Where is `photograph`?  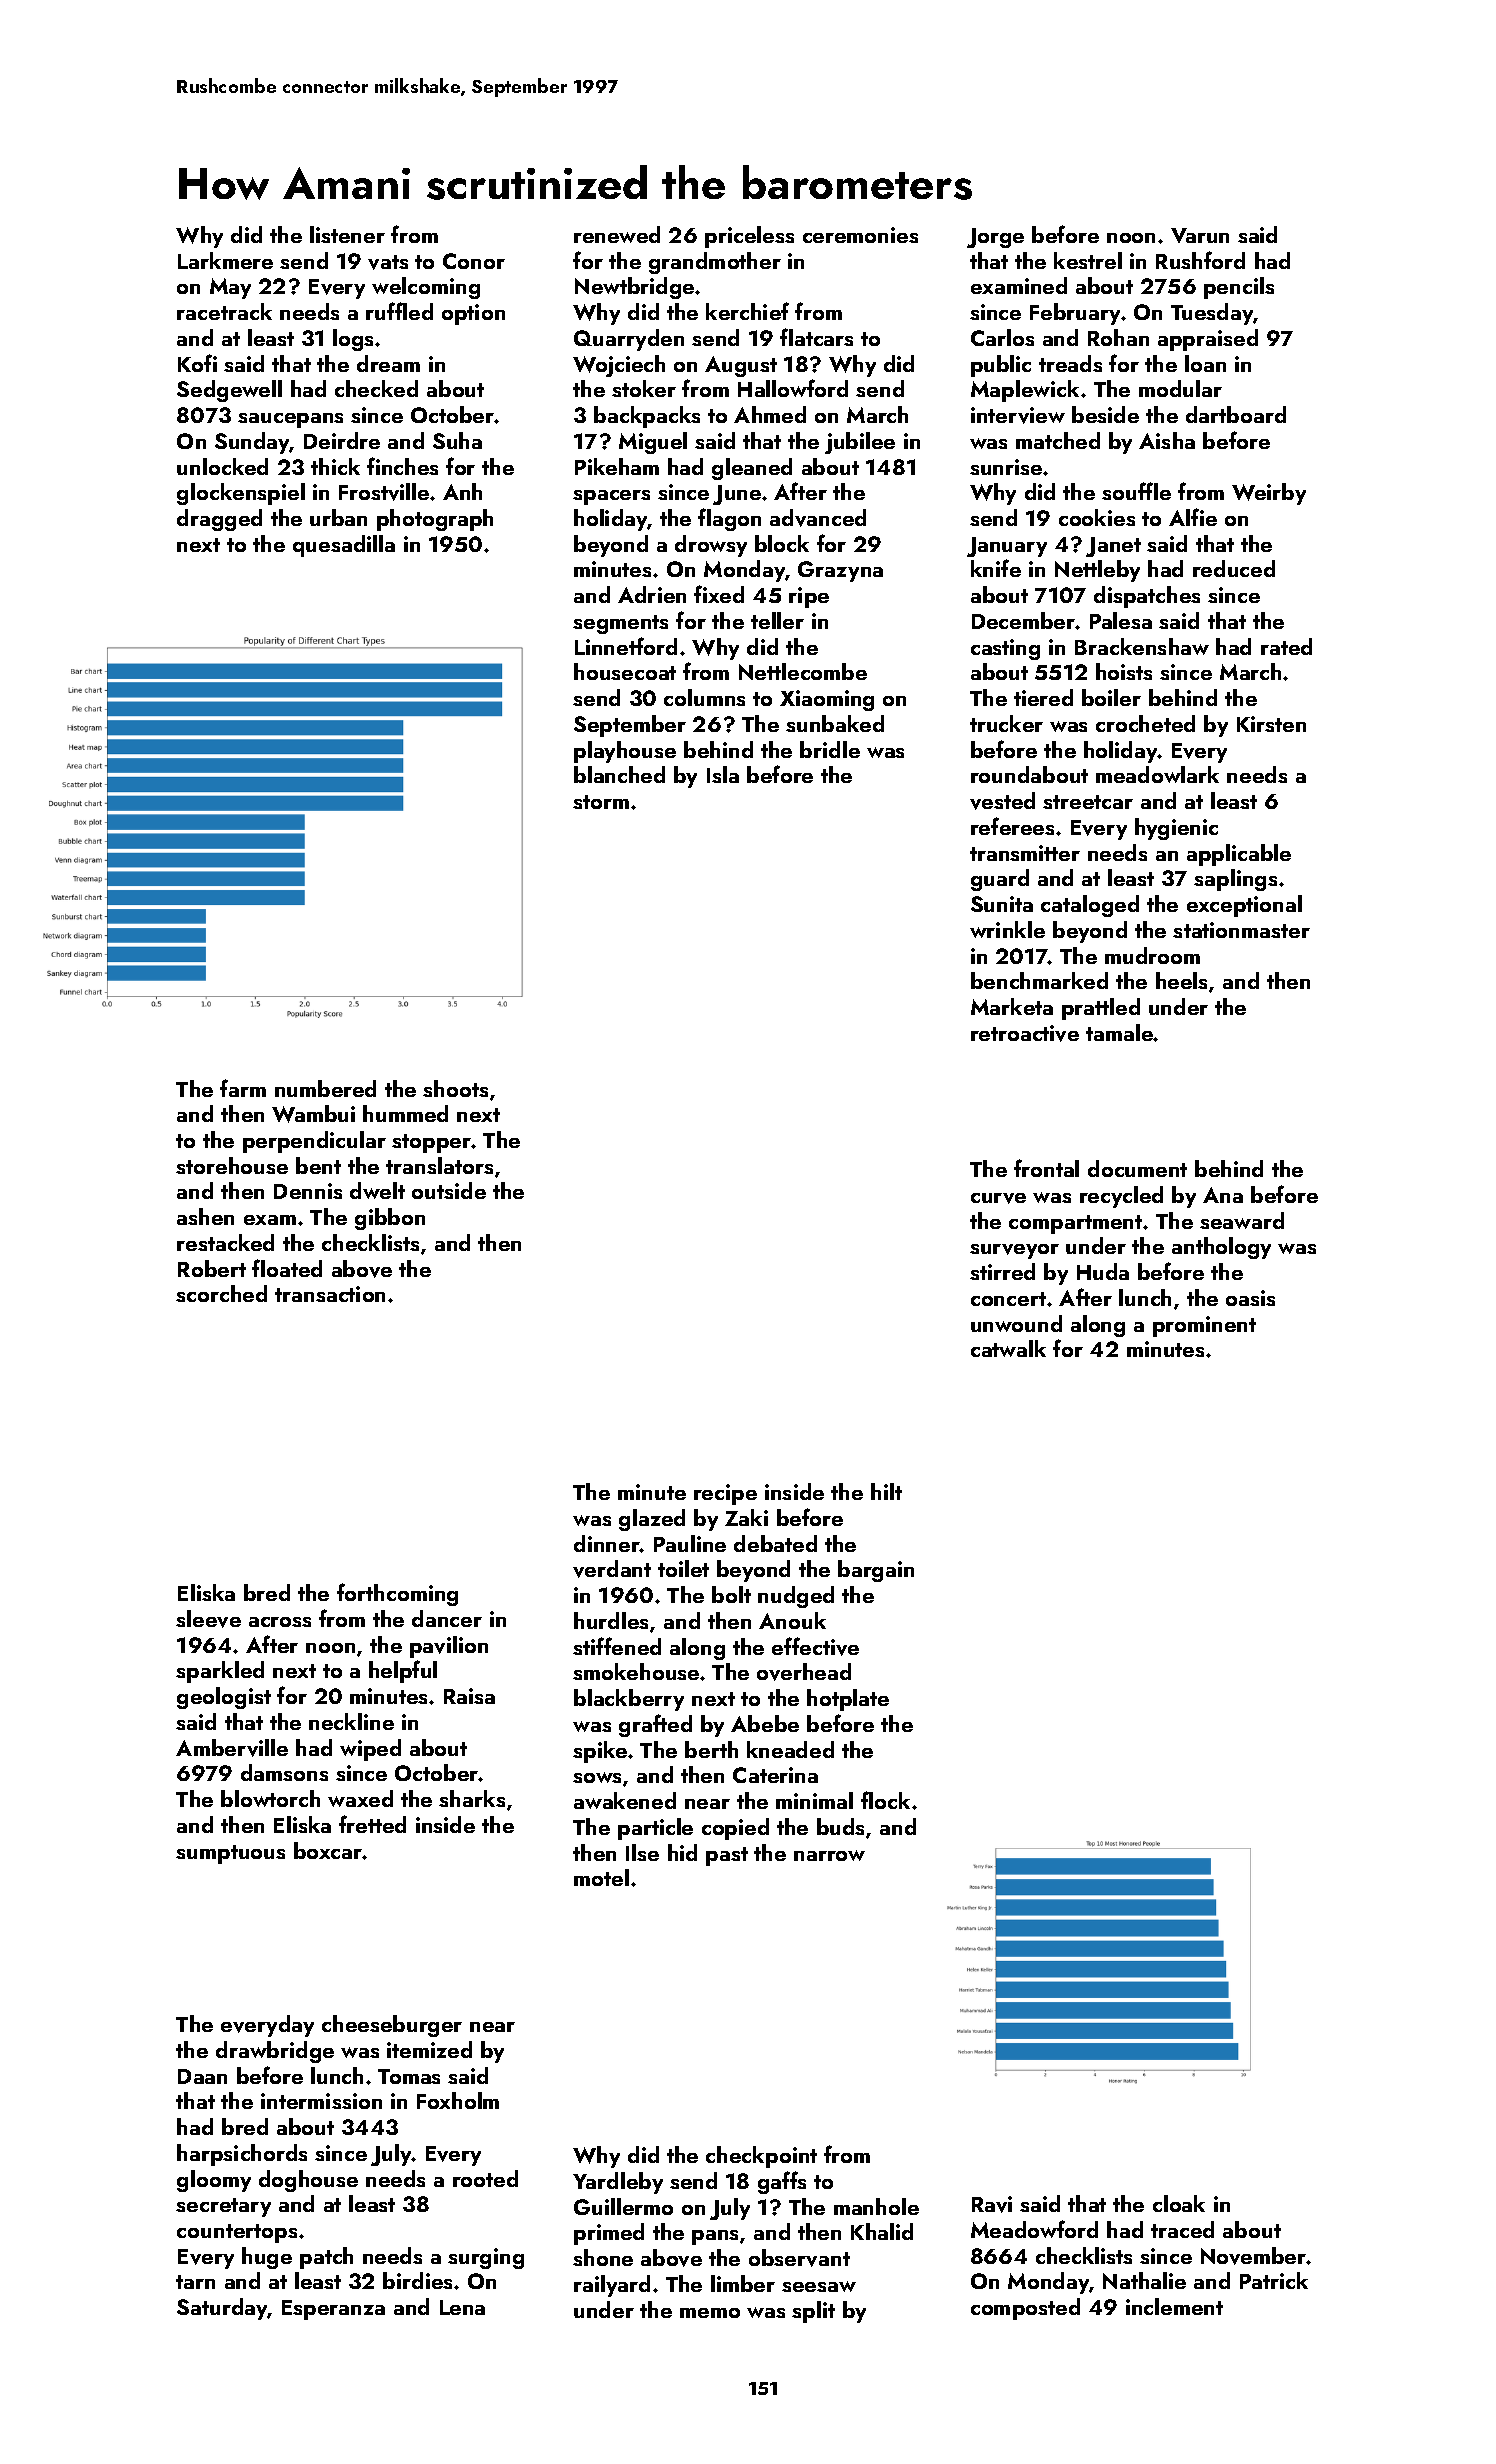 photograph is located at coordinates (435, 520).
